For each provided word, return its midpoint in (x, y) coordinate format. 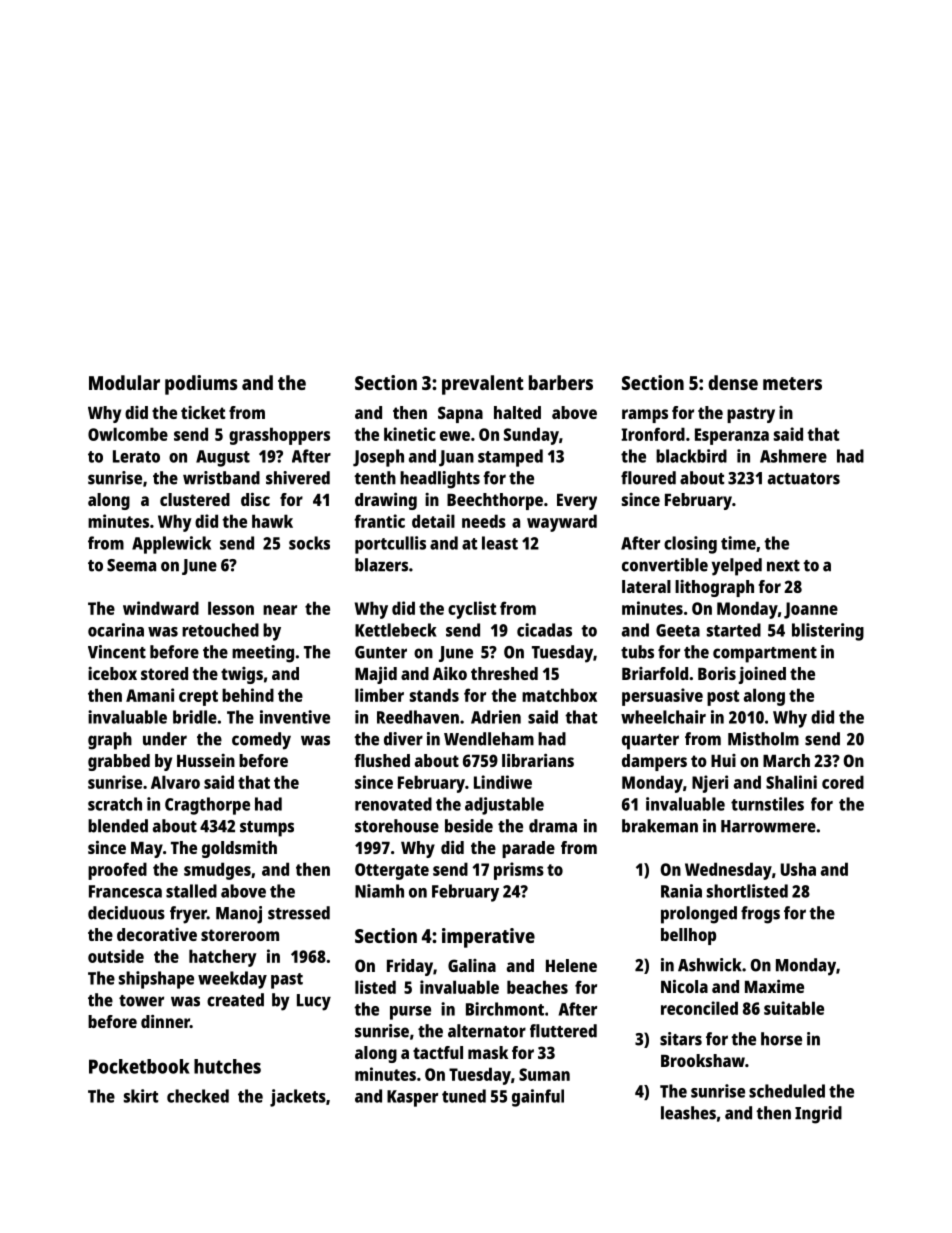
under (165, 739)
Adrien (496, 717)
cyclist (472, 610)
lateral (646, 586)
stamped (510, 458)
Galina (472, 965)
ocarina (116, 630)
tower (141, 1001)
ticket (203, 412)
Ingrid (818, 1115)
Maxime (774, 986)
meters (792, 383)
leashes (688, 1113)
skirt (141, 1096)
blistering (828, 632)
